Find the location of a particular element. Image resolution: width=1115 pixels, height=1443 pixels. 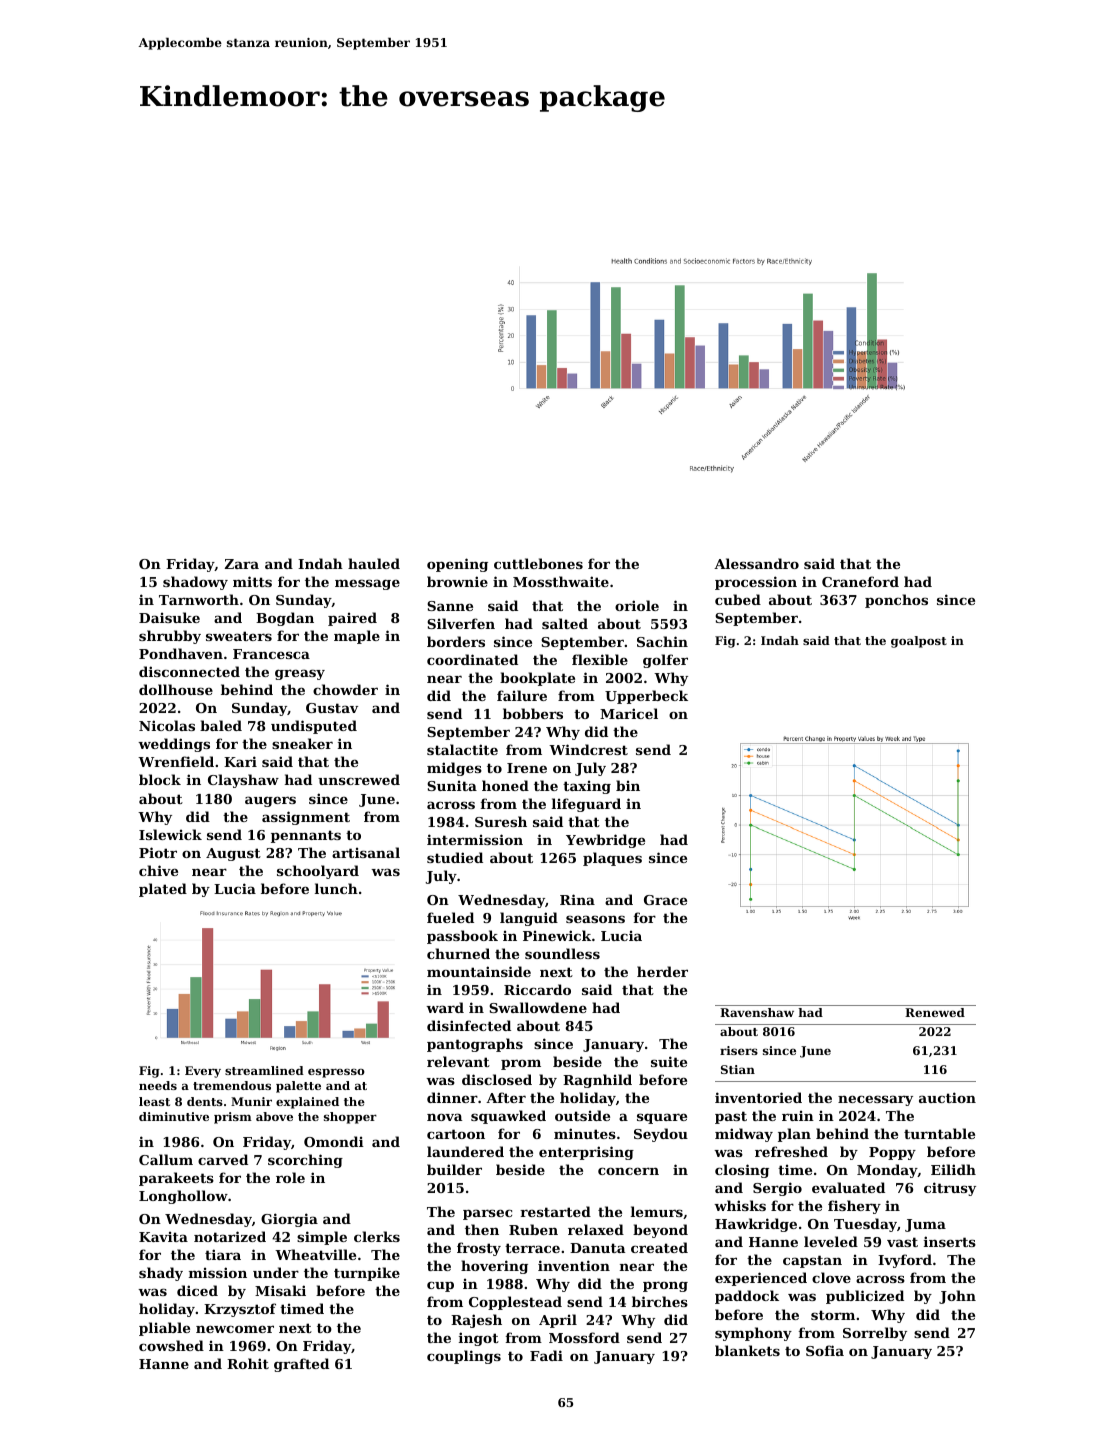

golfer is located at coordinates (665, 661).
